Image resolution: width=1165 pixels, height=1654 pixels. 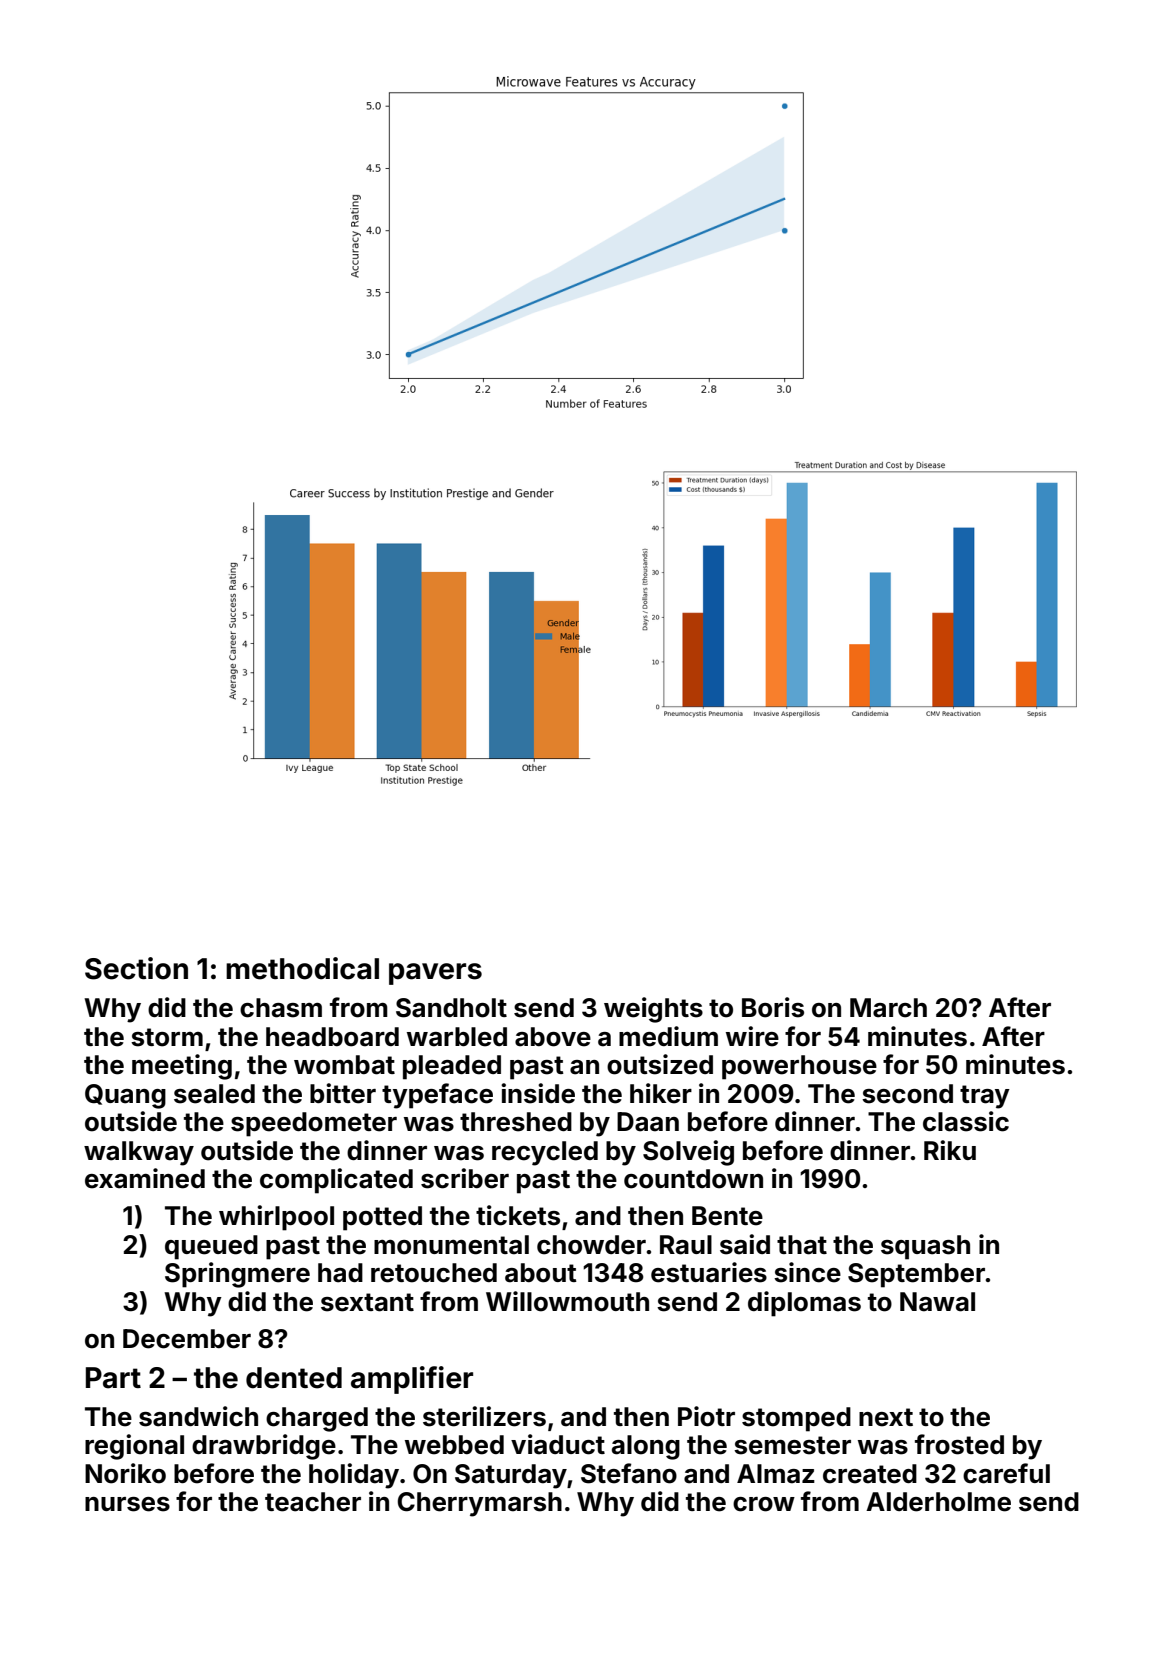 What do you see at coordinates (302, 968) in the page?
I see `methodical` at bounding box center [302, 968].
